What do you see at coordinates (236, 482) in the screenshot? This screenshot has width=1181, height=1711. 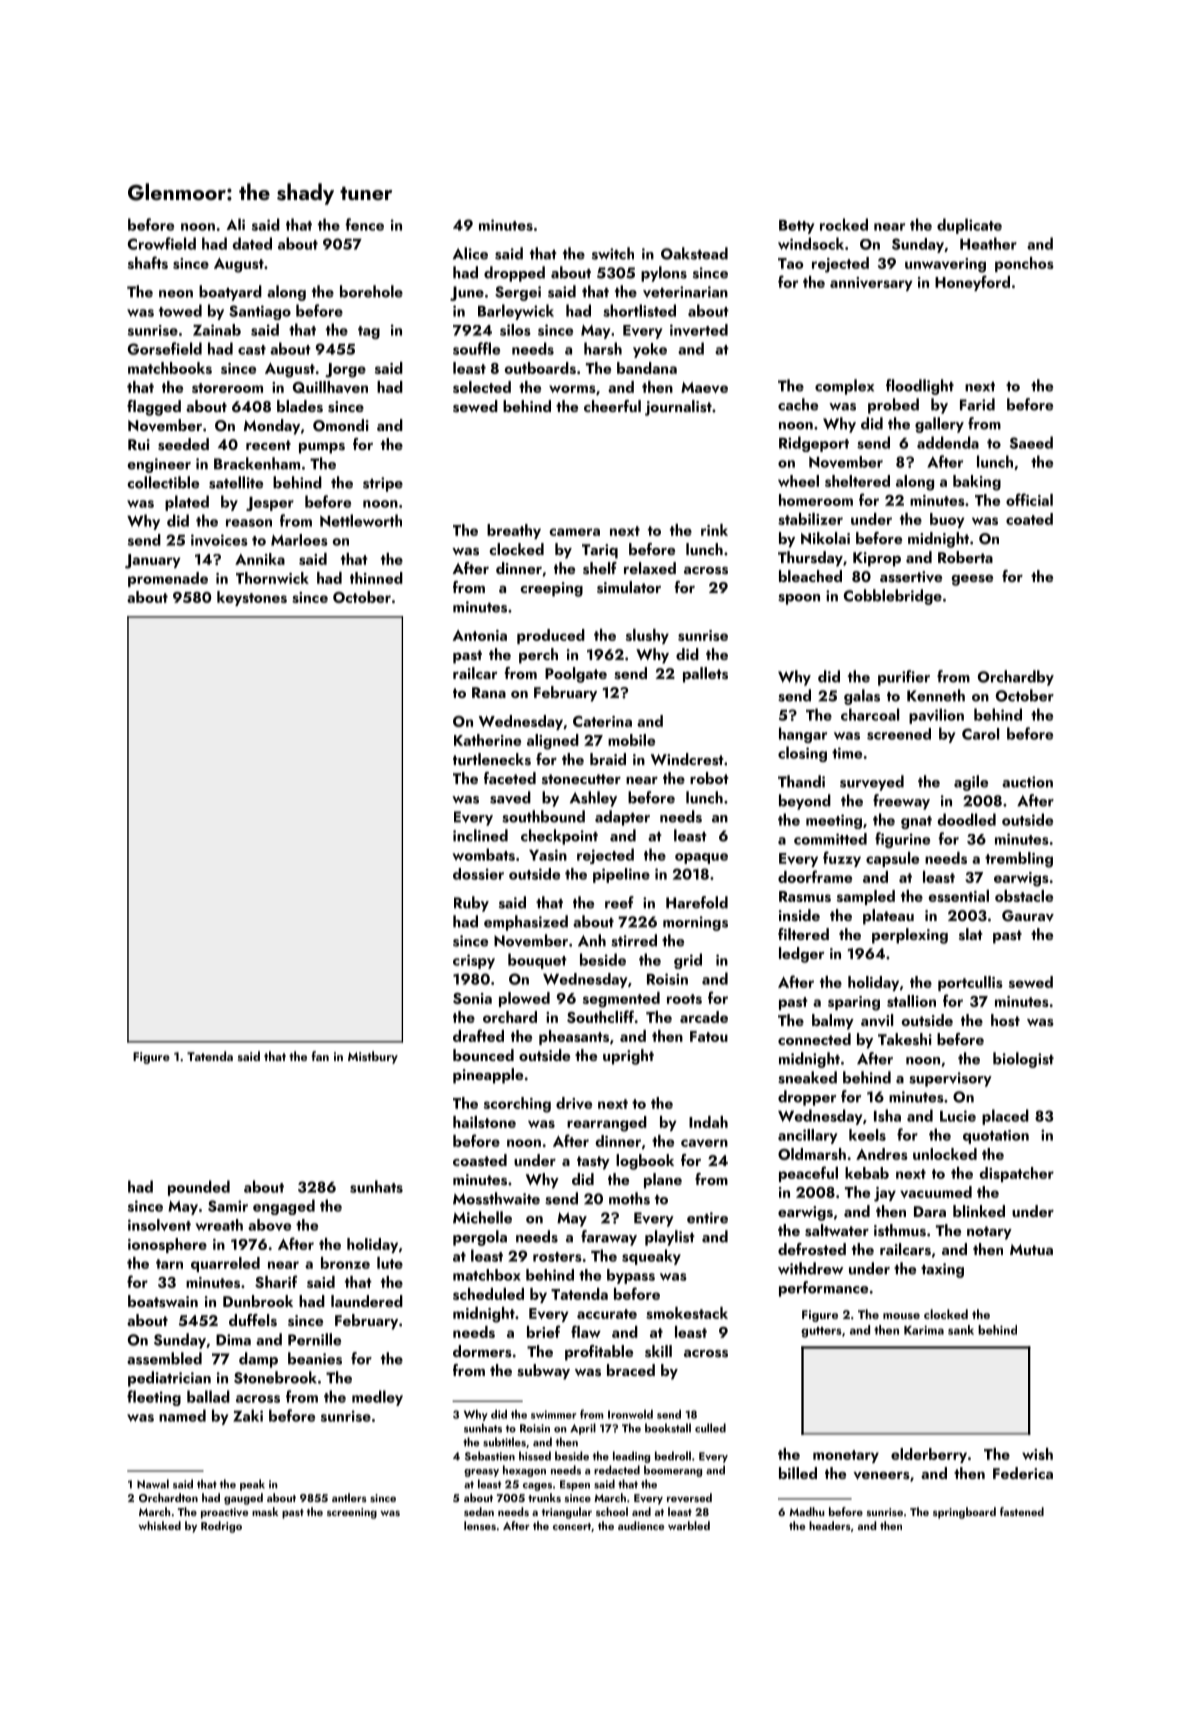 I see `satellite` at bounding box center [236, 482].
